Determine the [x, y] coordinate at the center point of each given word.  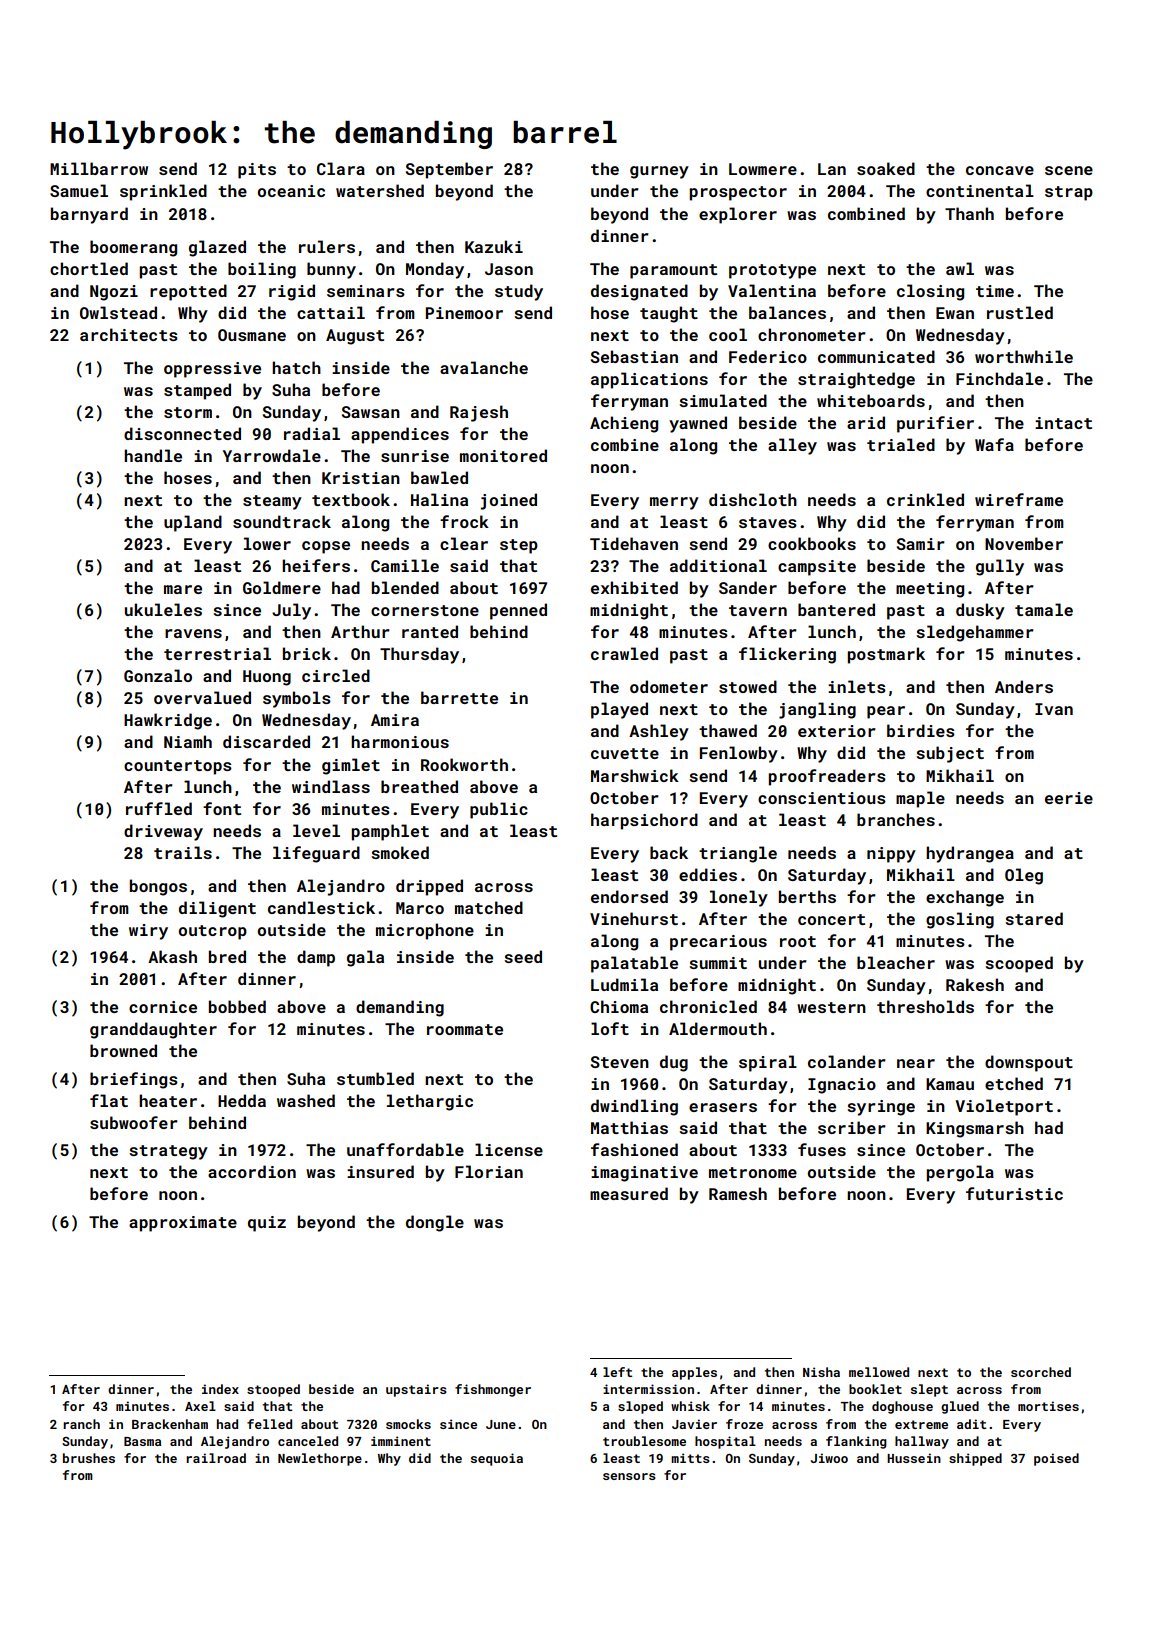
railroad [216, 1458]
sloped [640, 1407]
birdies [921, 730]
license [509, 1149]
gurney [659, 172]
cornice [163, 1007]
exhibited [634, 587]
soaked [886, 168]
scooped [1019, 964]
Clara [341, 168]
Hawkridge [168, 721]
